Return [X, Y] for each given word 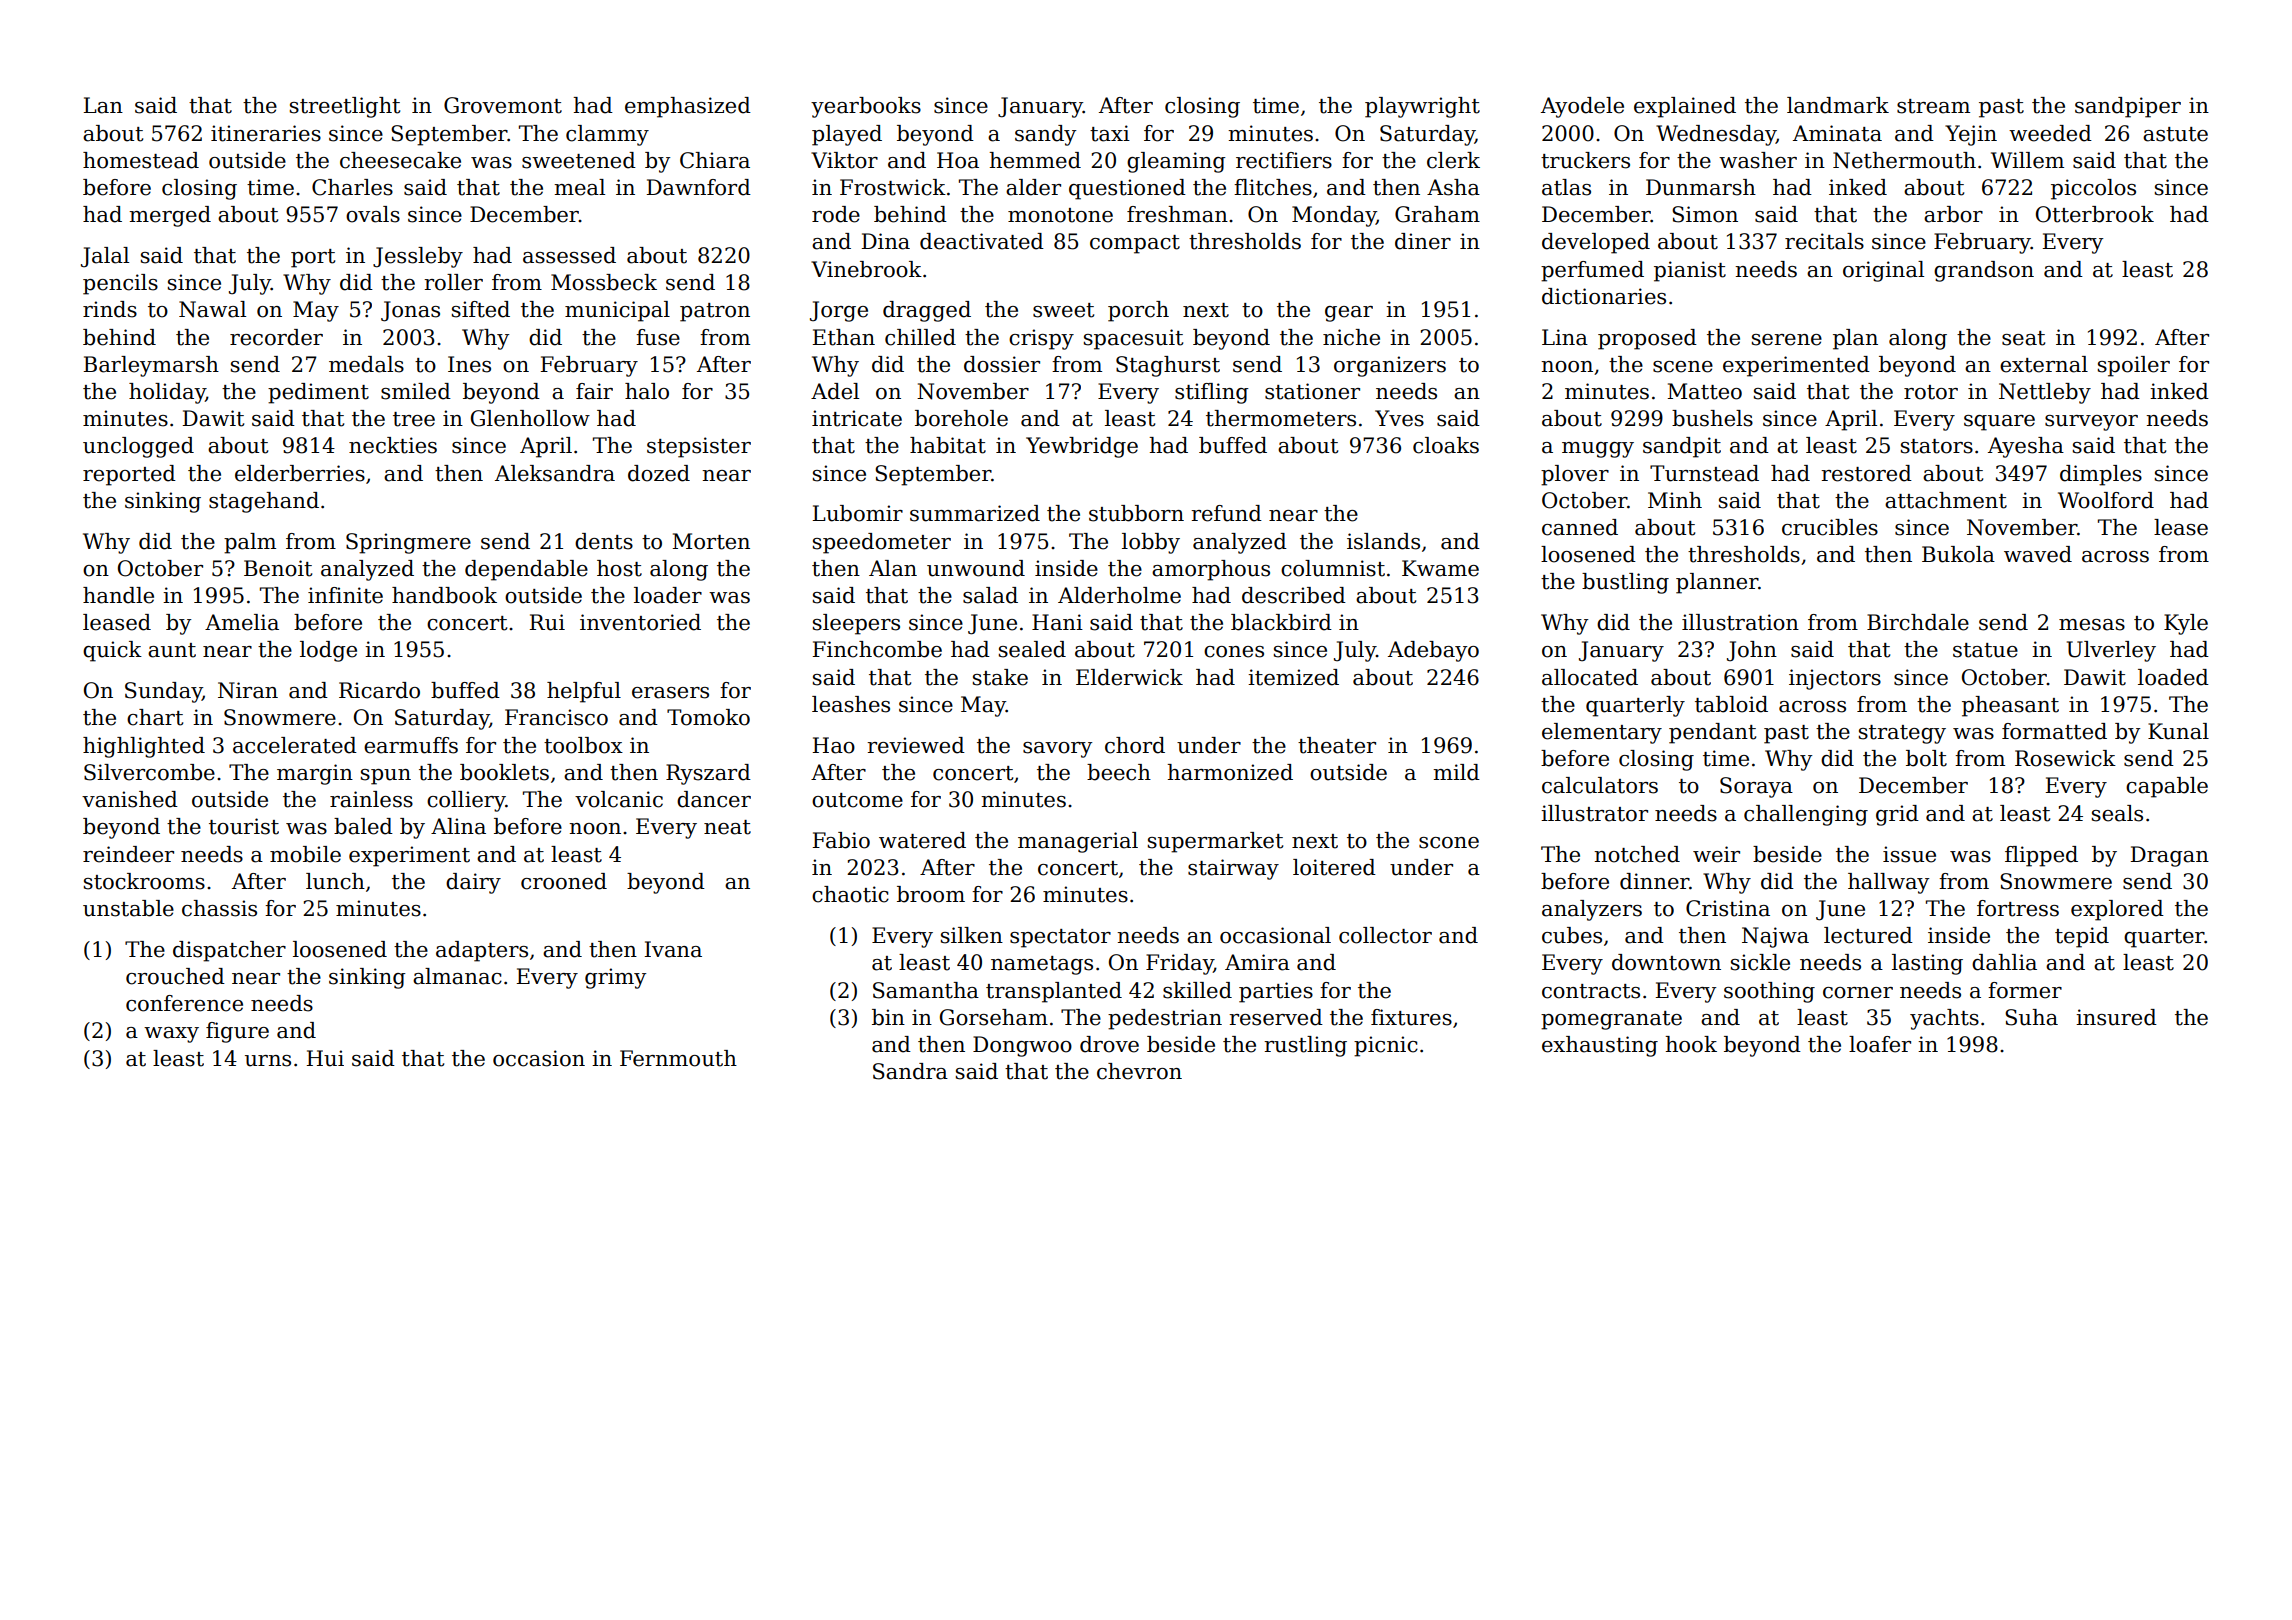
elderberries [300, 473]
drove [1109, 1044]
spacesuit [1133, 339]
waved [2038, 554]
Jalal [105, 257]
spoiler [2134, 366]
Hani [1057, 622]
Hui [325, 1058]
